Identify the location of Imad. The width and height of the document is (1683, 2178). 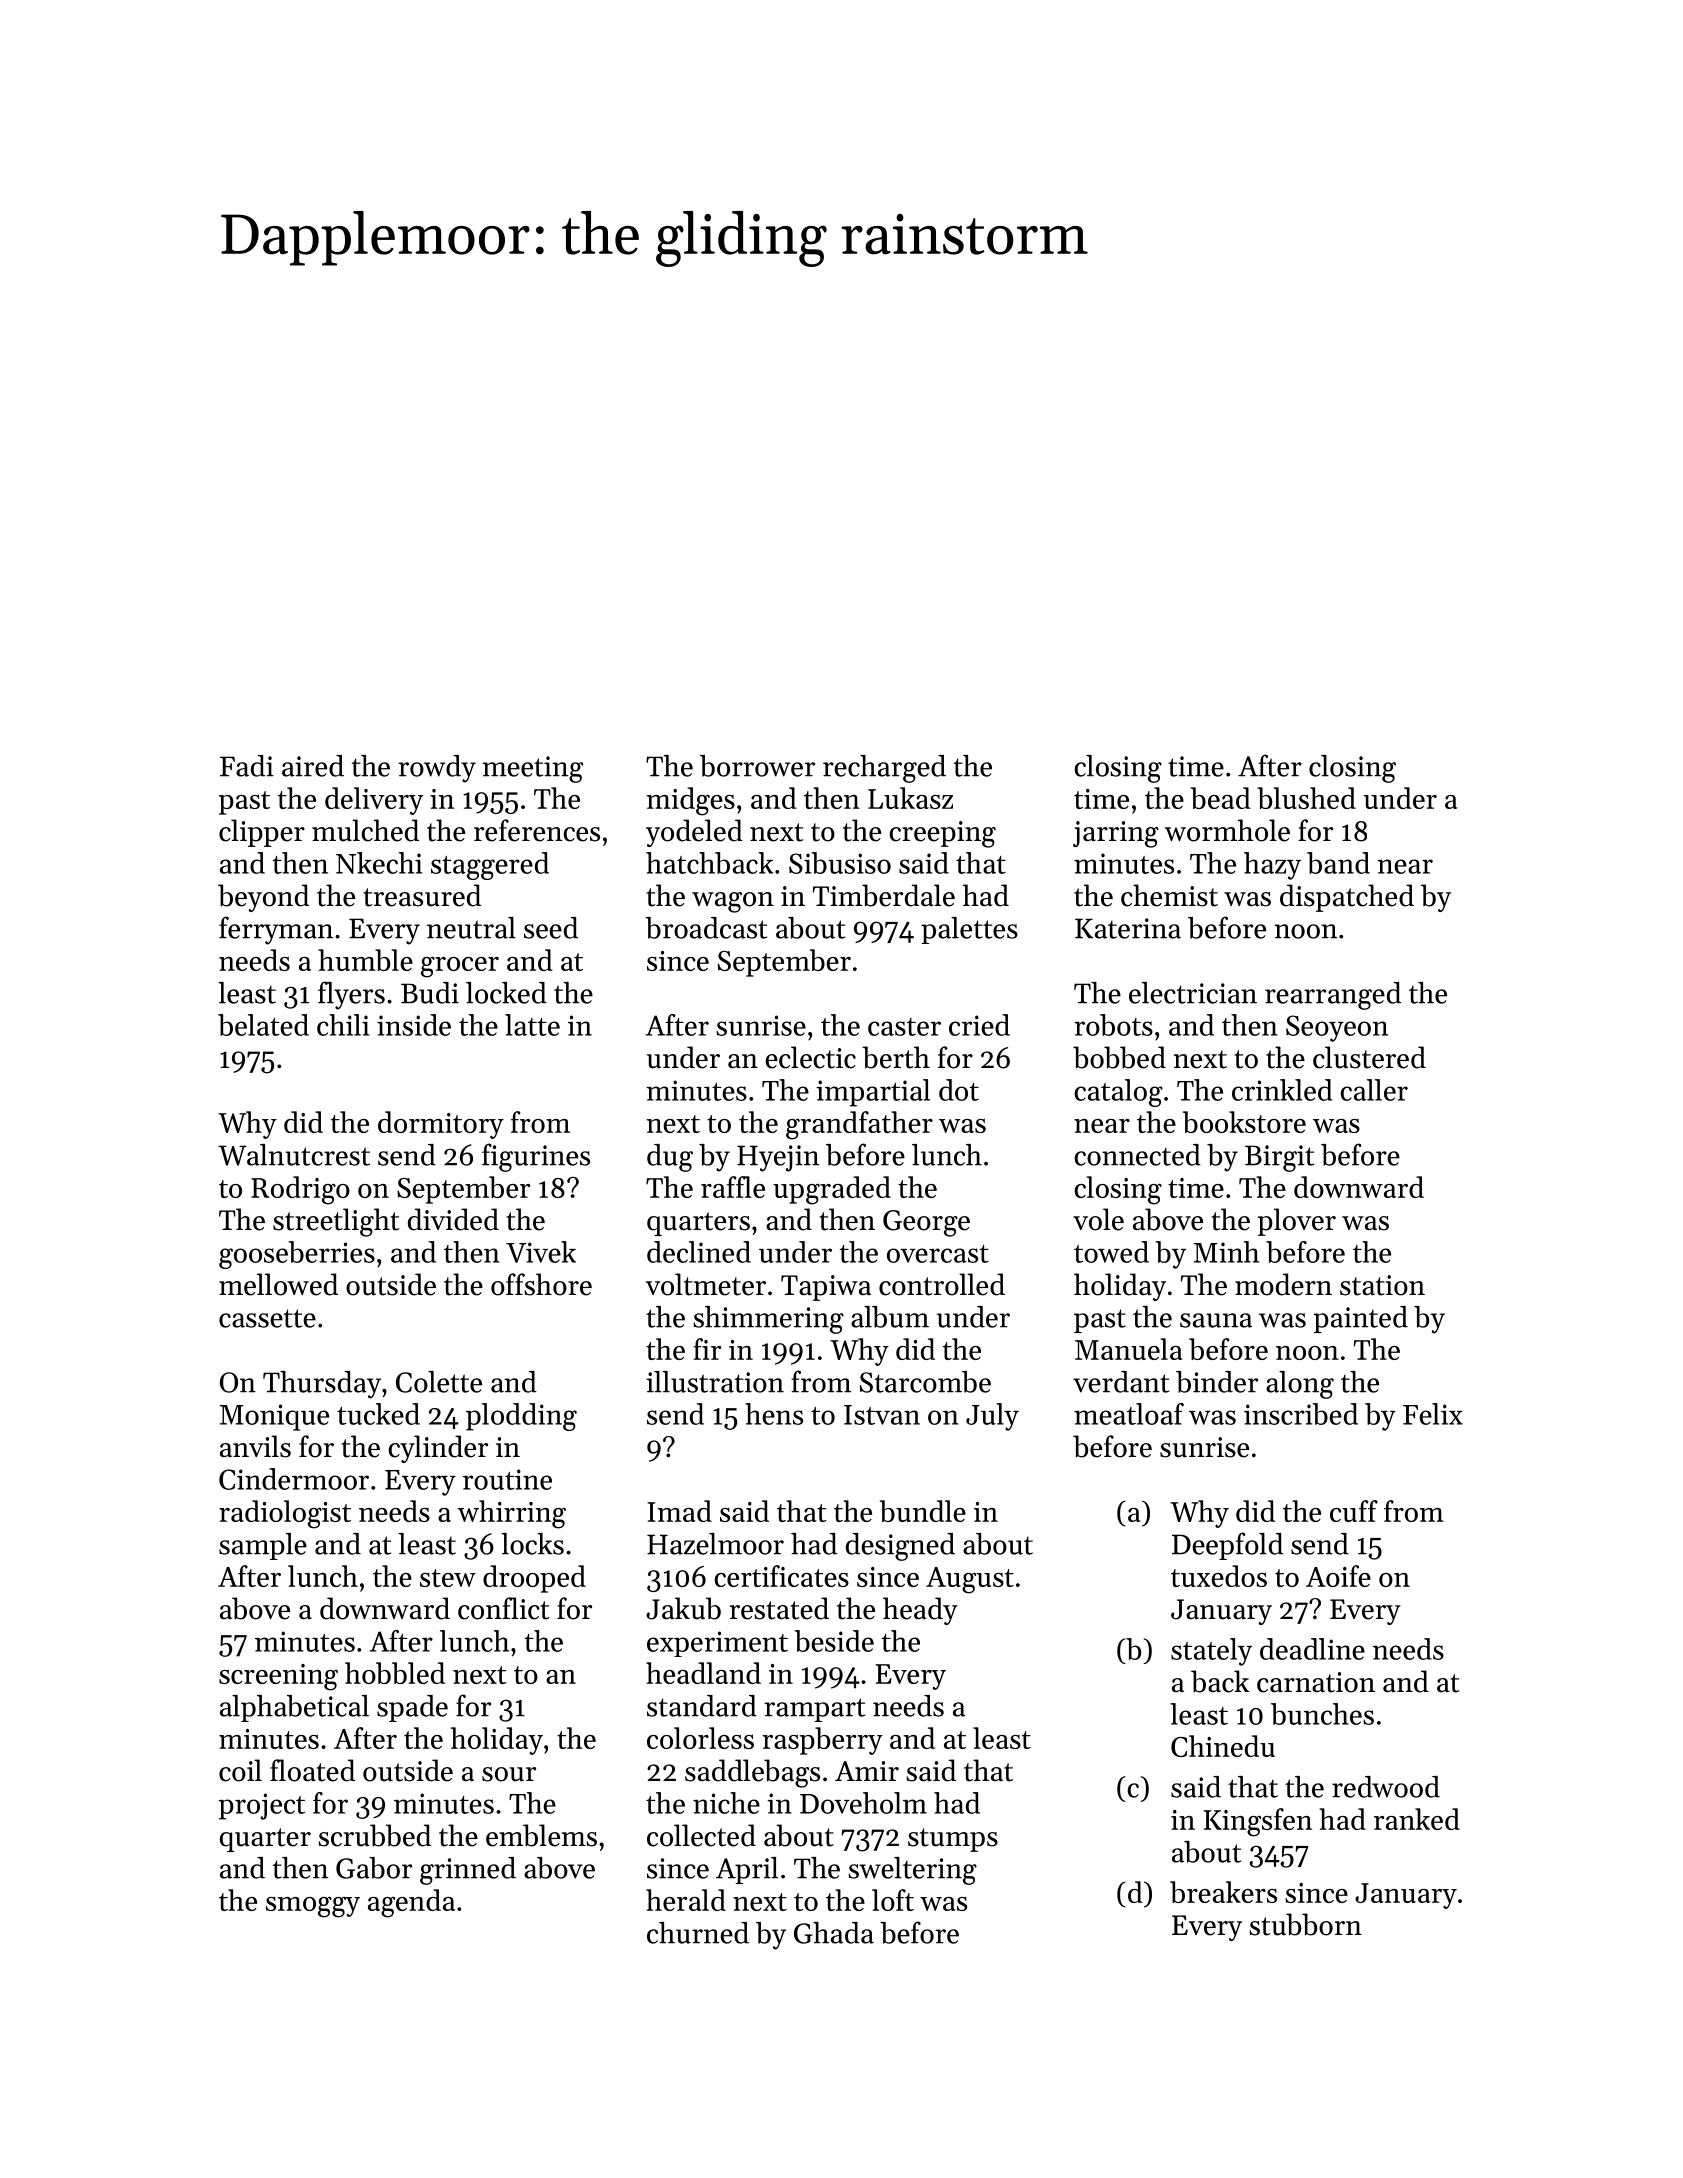
(679, 1511).
